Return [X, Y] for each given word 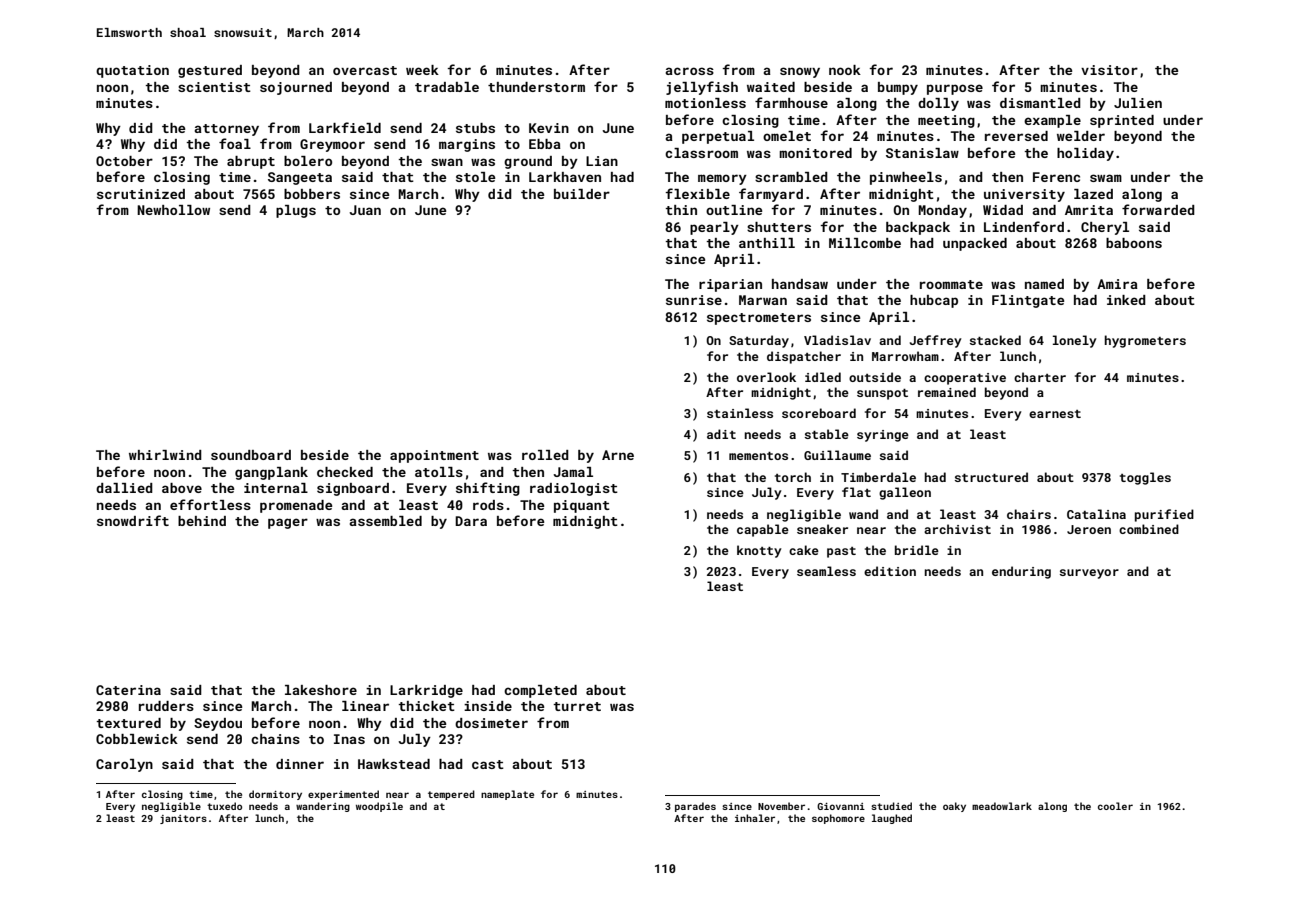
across [689, 71]
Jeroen [1089, 529]
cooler [1115, 806]
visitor [1109, 70]
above [182, 488]
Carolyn [124, 765]
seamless [826, 571]
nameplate [507, 795]
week [422, 70]
